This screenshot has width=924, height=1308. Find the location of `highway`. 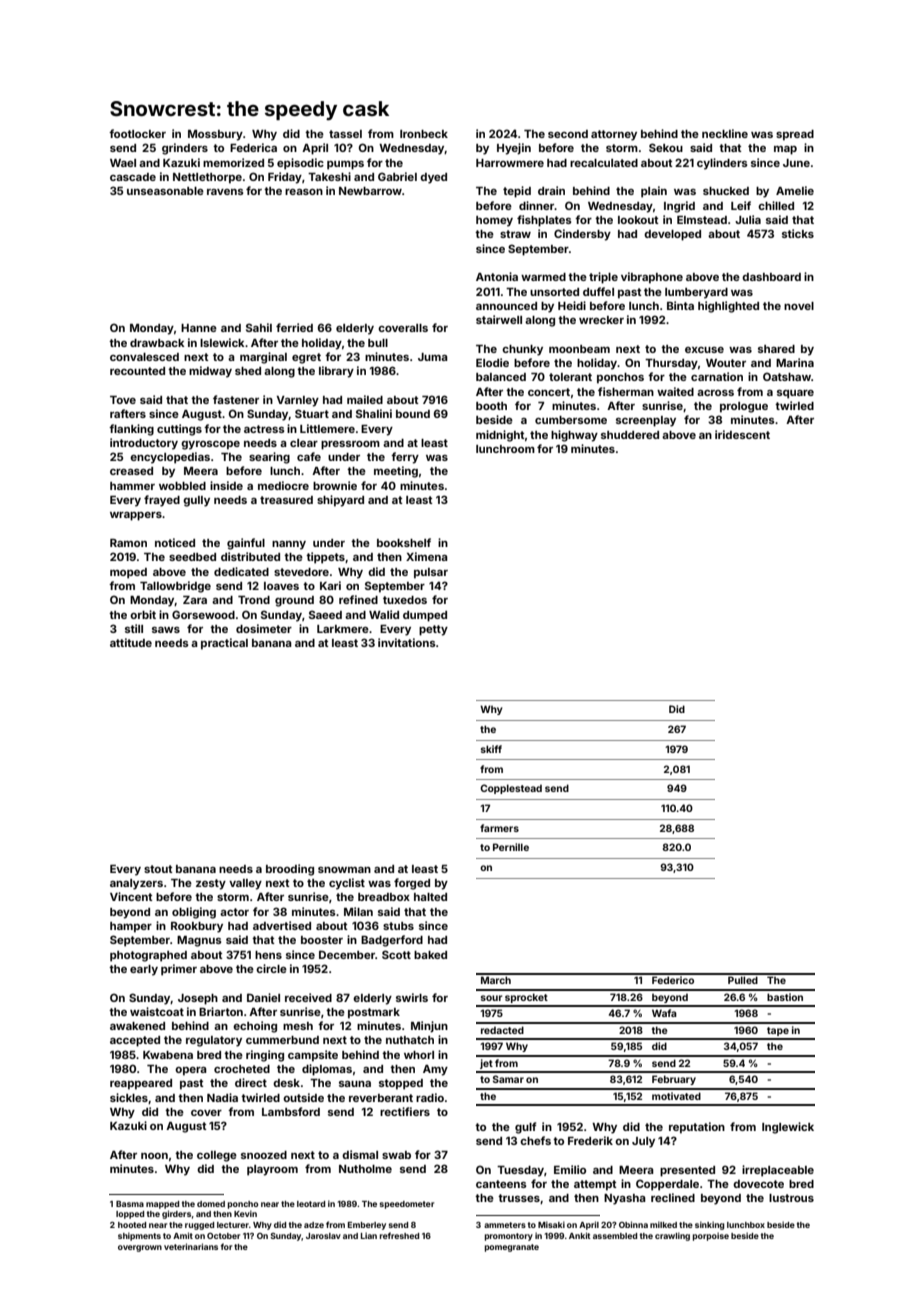

highway is located at coordinates (574, 436).
